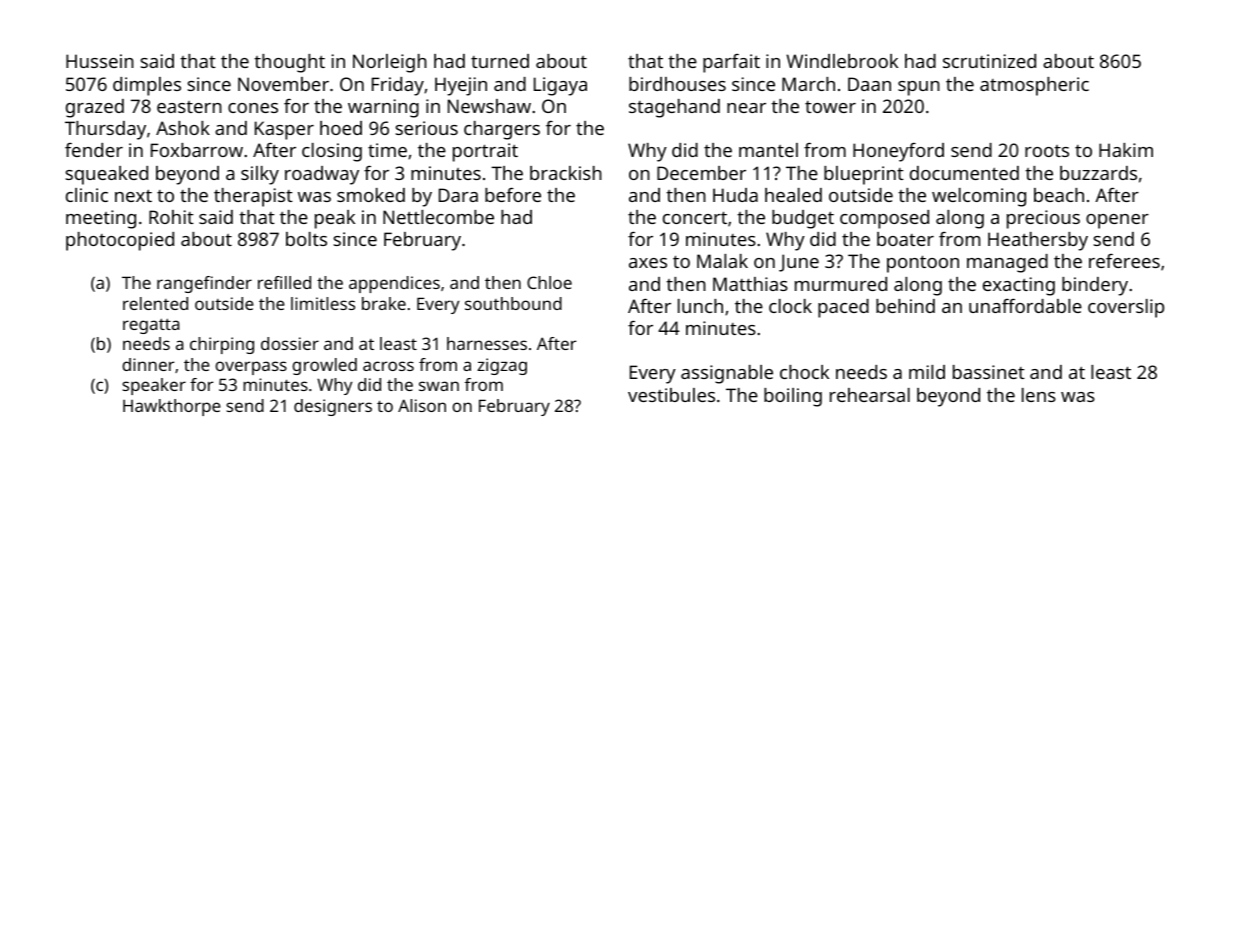 The height and width of the document is (952, 1233). I want to click on Alison, so click(422, 405).
